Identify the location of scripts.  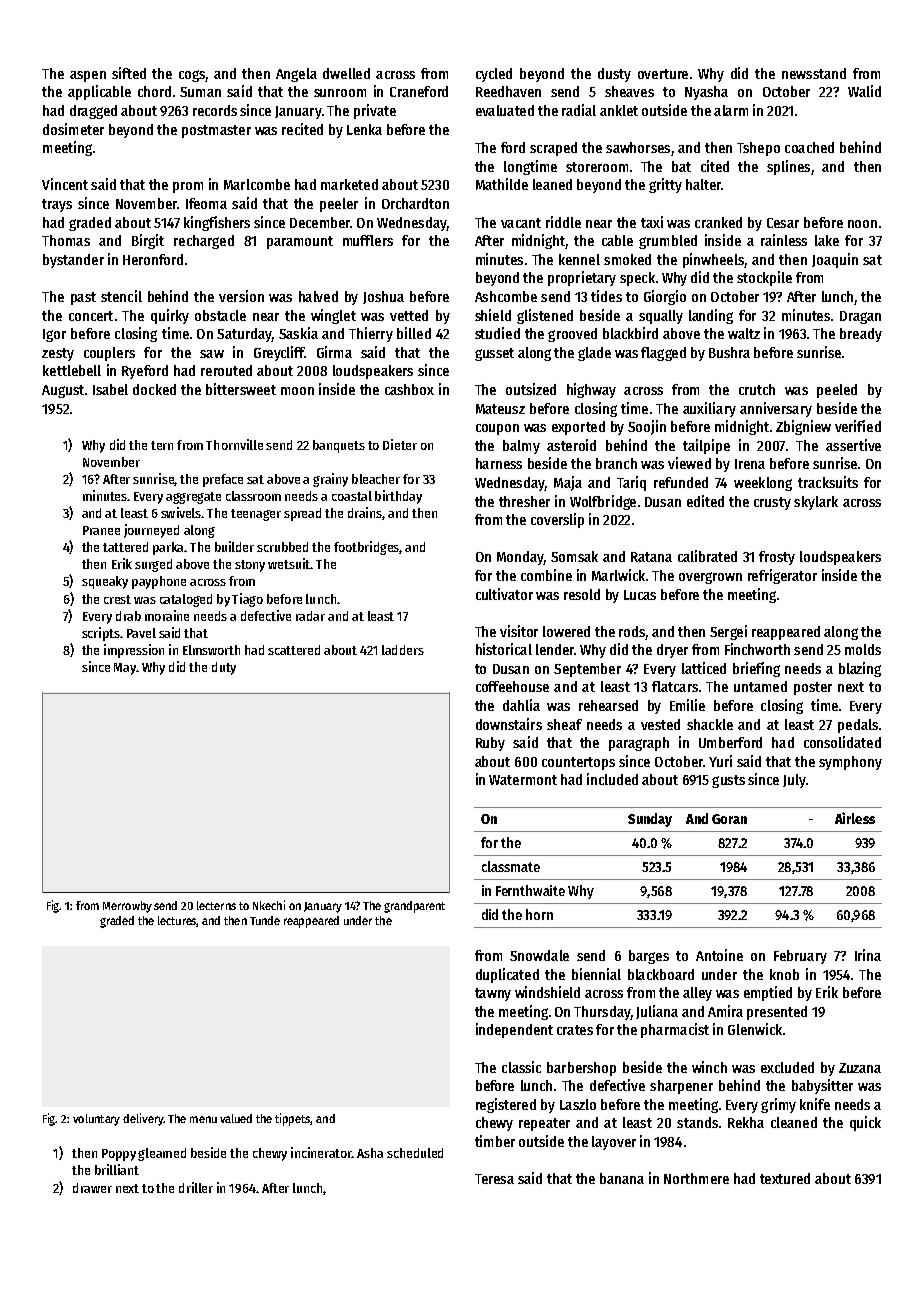
(101, 634).
